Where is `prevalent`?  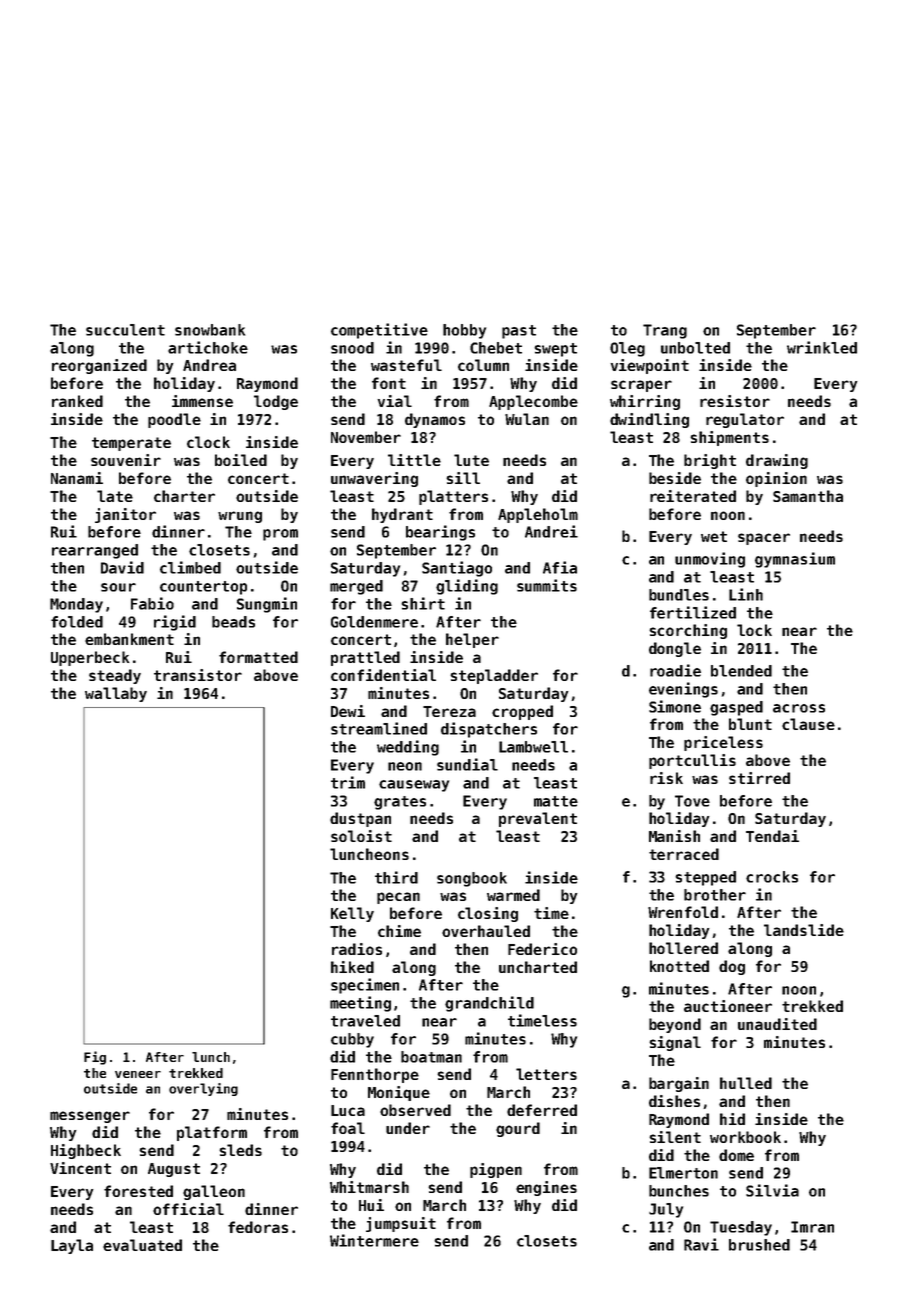 prevalent is located at coordinates (538, 819).
